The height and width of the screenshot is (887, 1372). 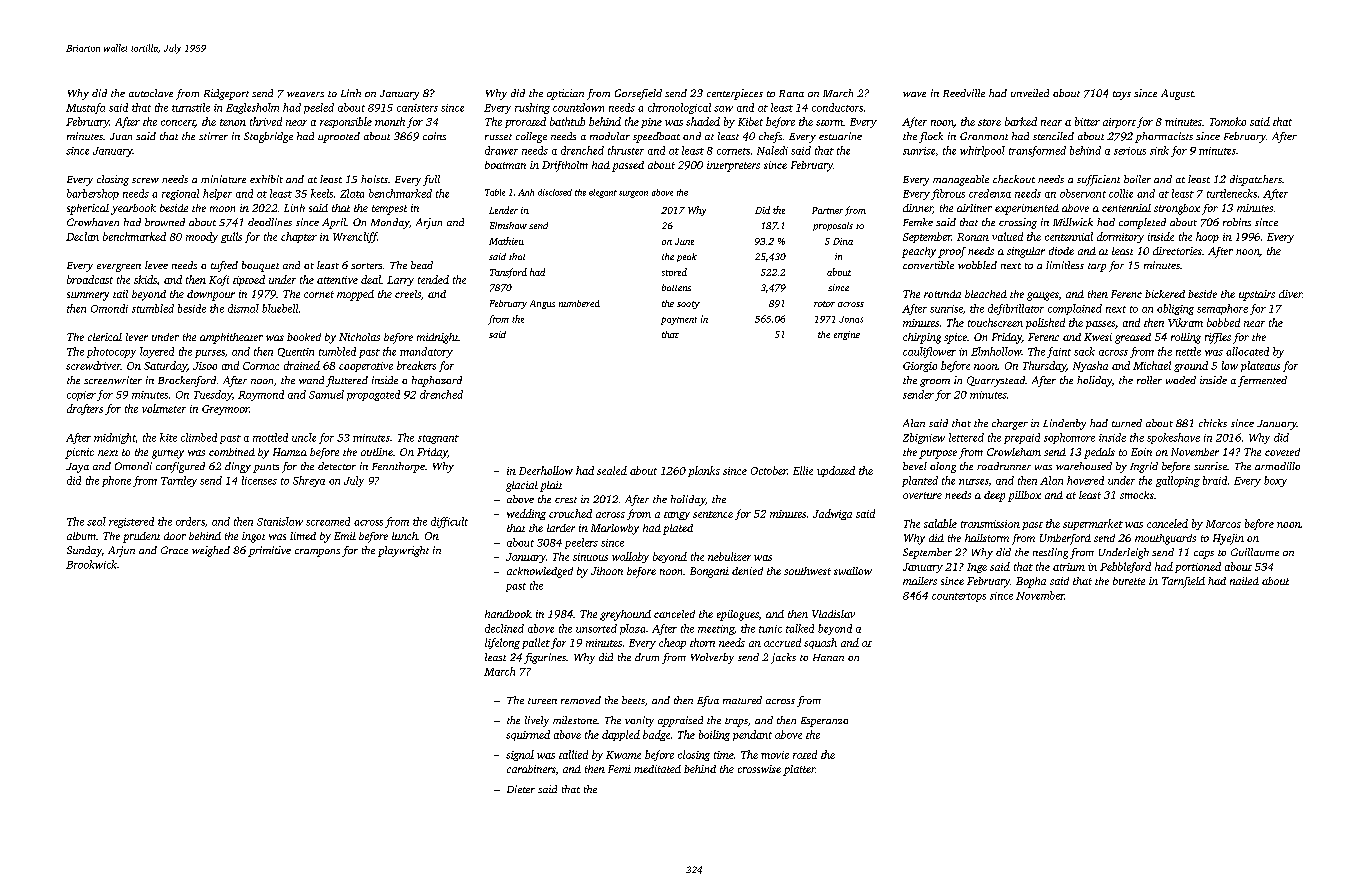 What do you see at coordinates (840, 136) in the screenshot?
I see `estuarine` at bounding box center [840, 136].
